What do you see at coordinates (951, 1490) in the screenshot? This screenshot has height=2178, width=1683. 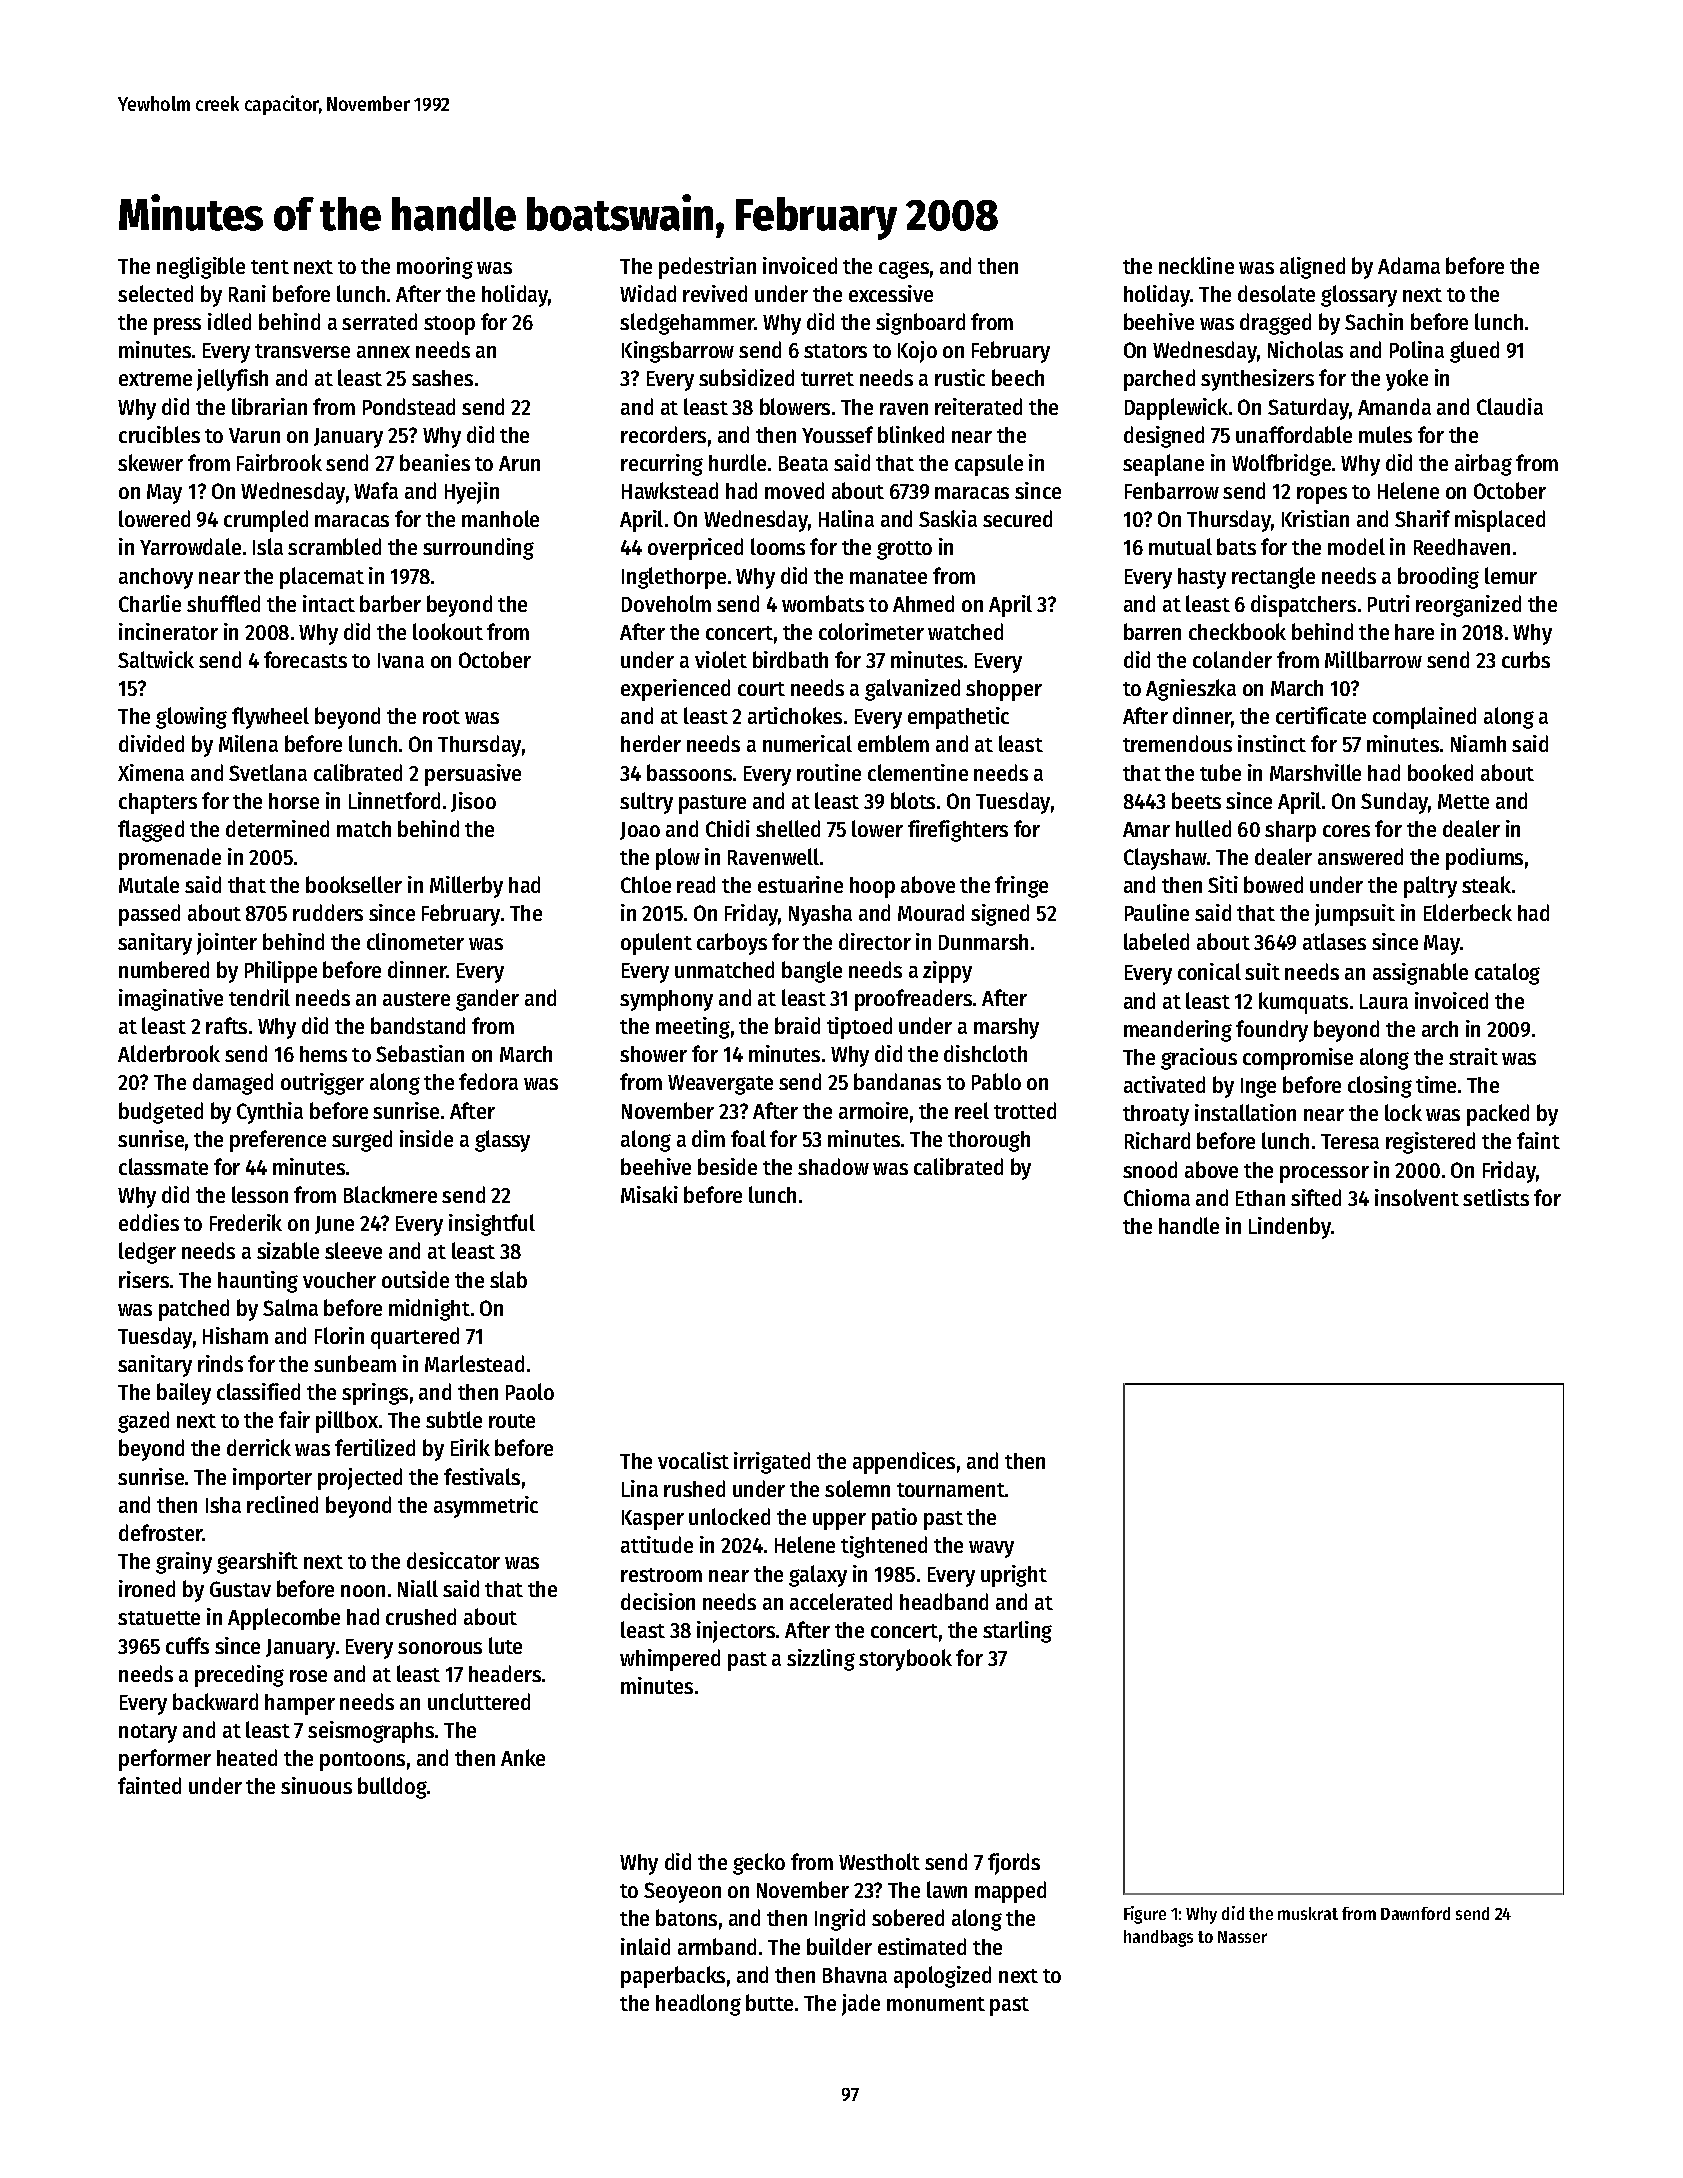 I see `tournament` at bounding box center [951, 1490].
